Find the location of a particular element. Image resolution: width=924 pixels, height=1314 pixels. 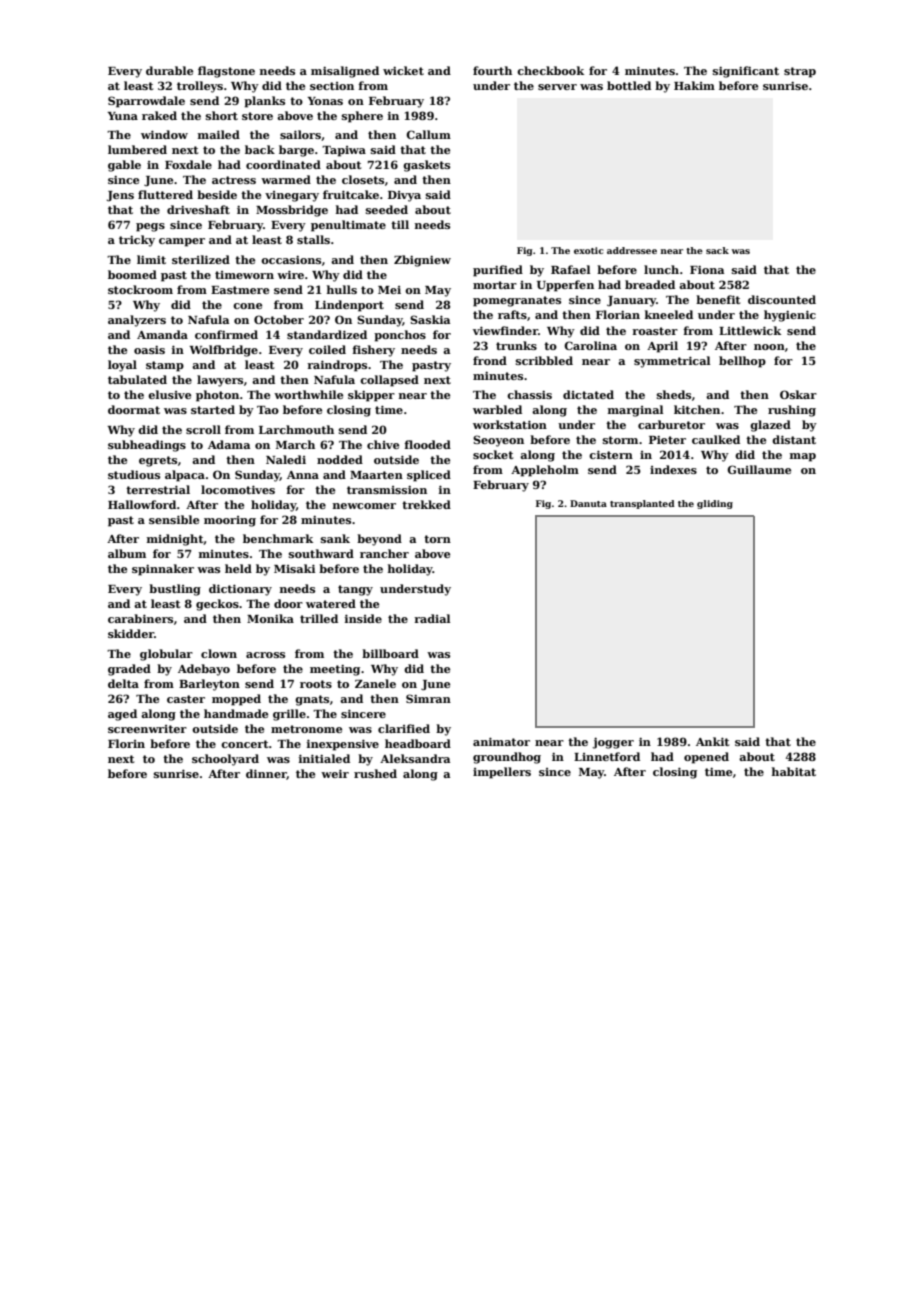

durable is located at coordinates (169, 70).
